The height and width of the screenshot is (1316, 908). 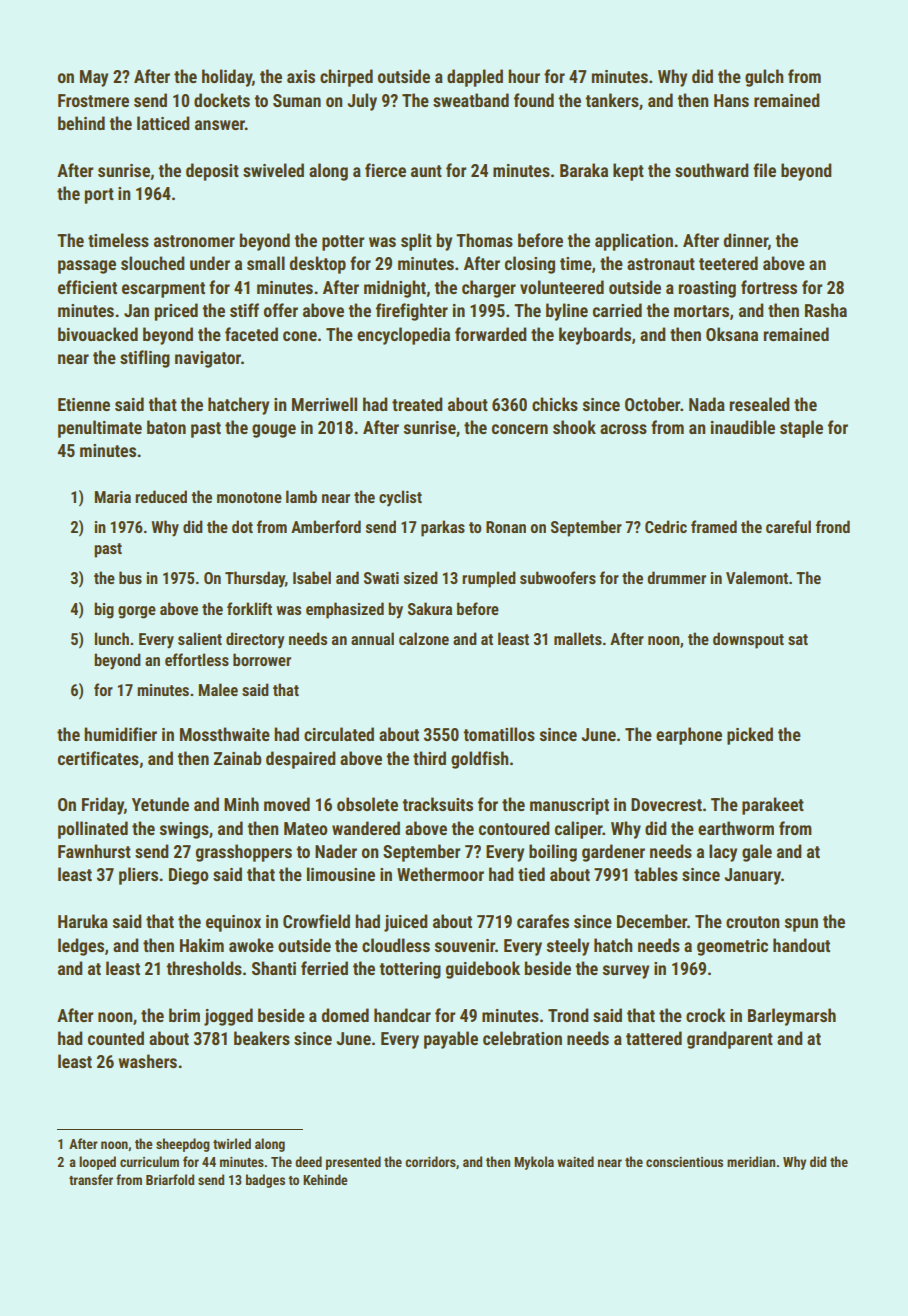 What do you see at coordinates (91, 1179) in the screenshot?
I see `transfer` at bounding box center [91, 1179].
